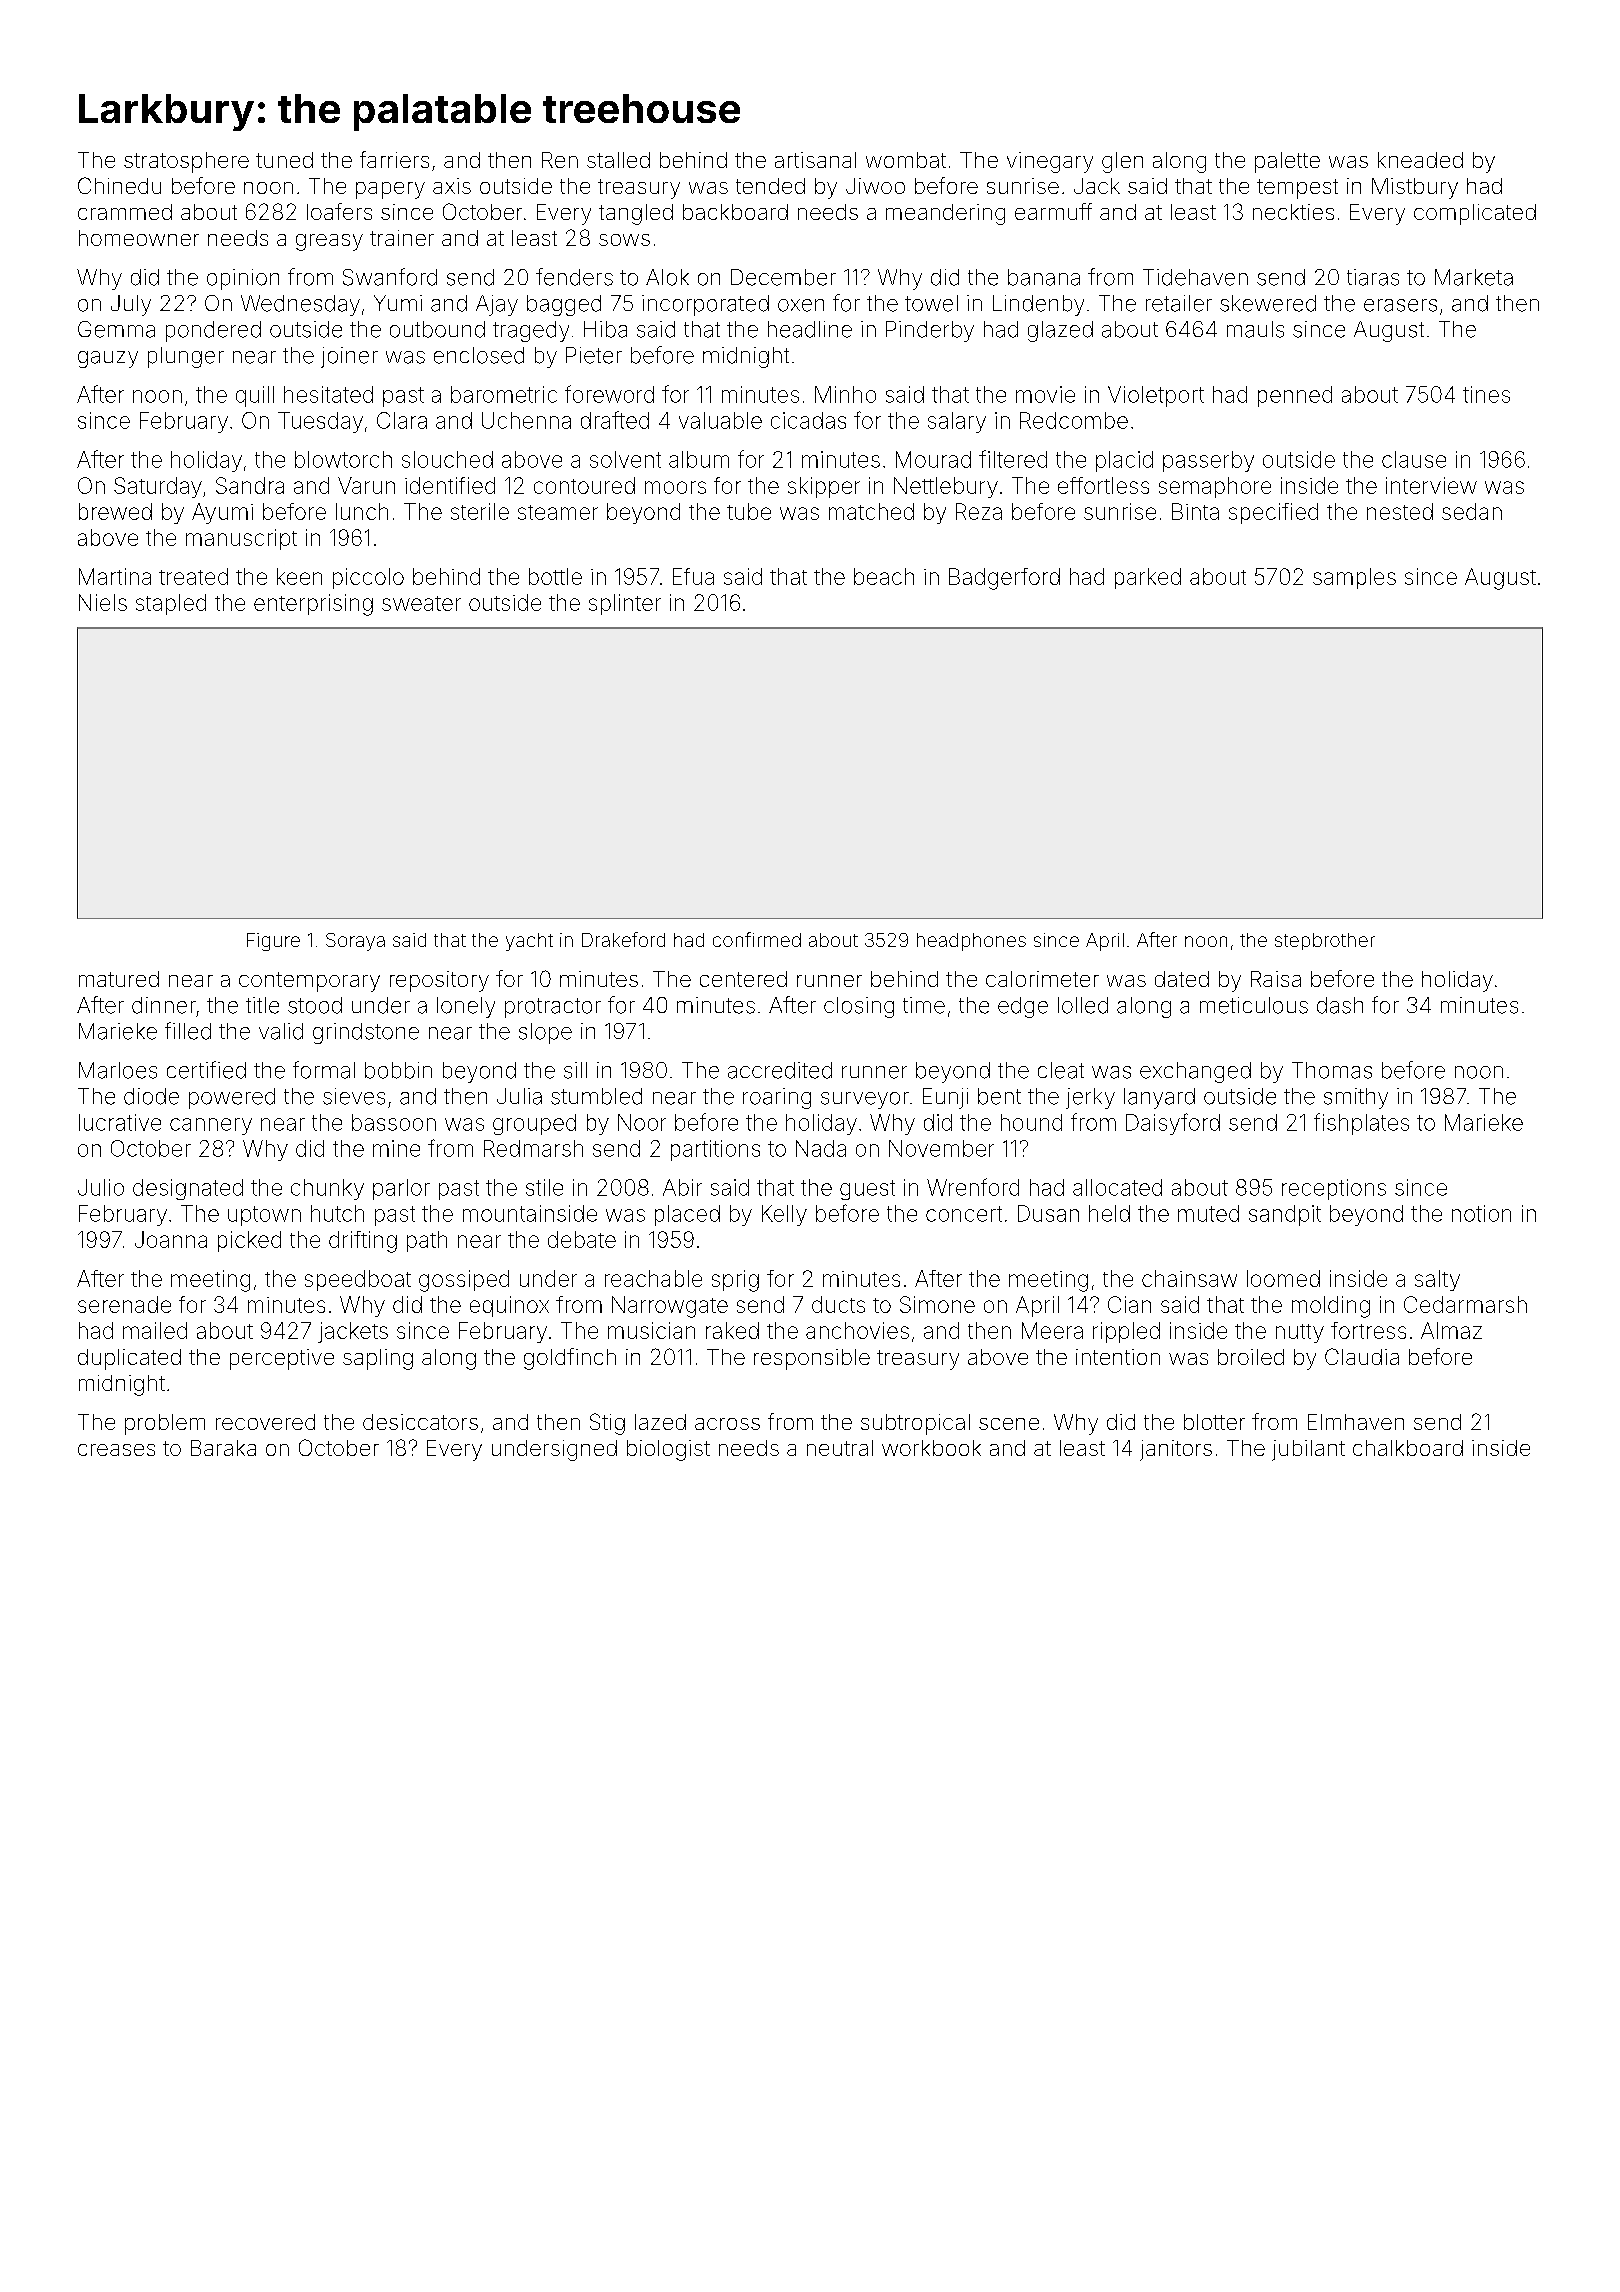  Describe the element at coordinates (1420, 160) in the screenshot. I see `kneaded` at that location.
